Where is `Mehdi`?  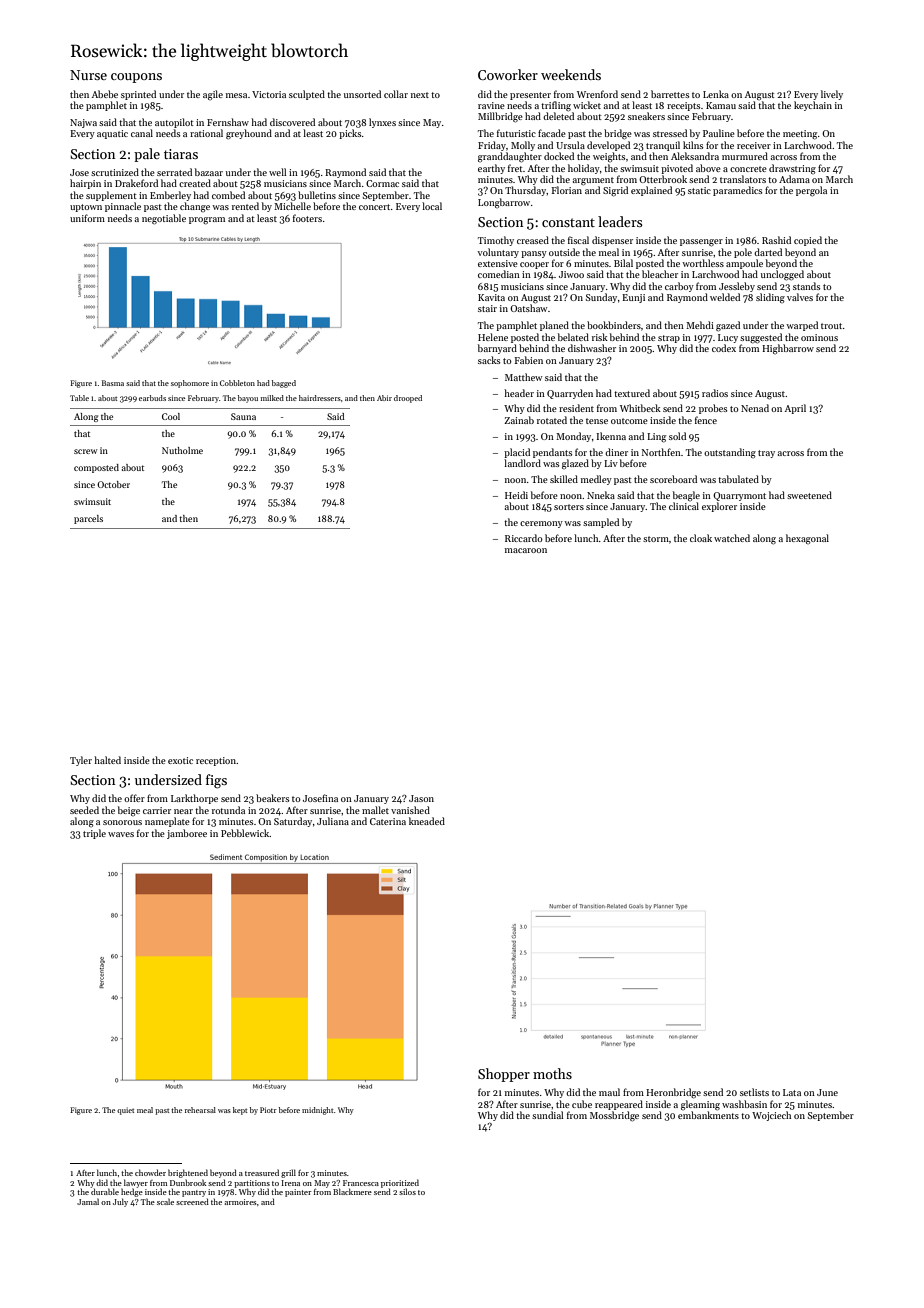
Mehdi is located at coordinates (700, 325).
